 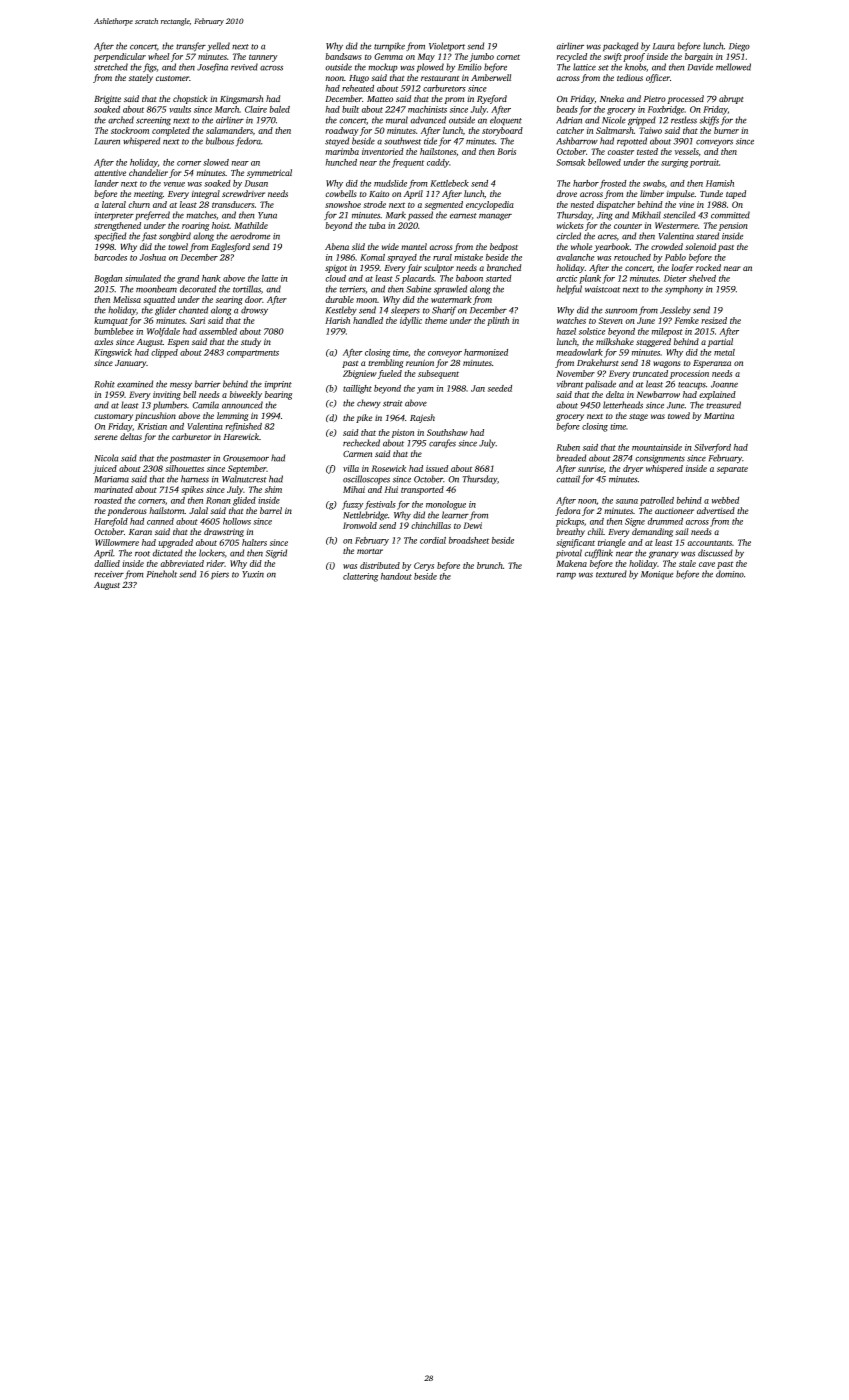 I want to click on Yuxin, so click(x=253, y=574).
